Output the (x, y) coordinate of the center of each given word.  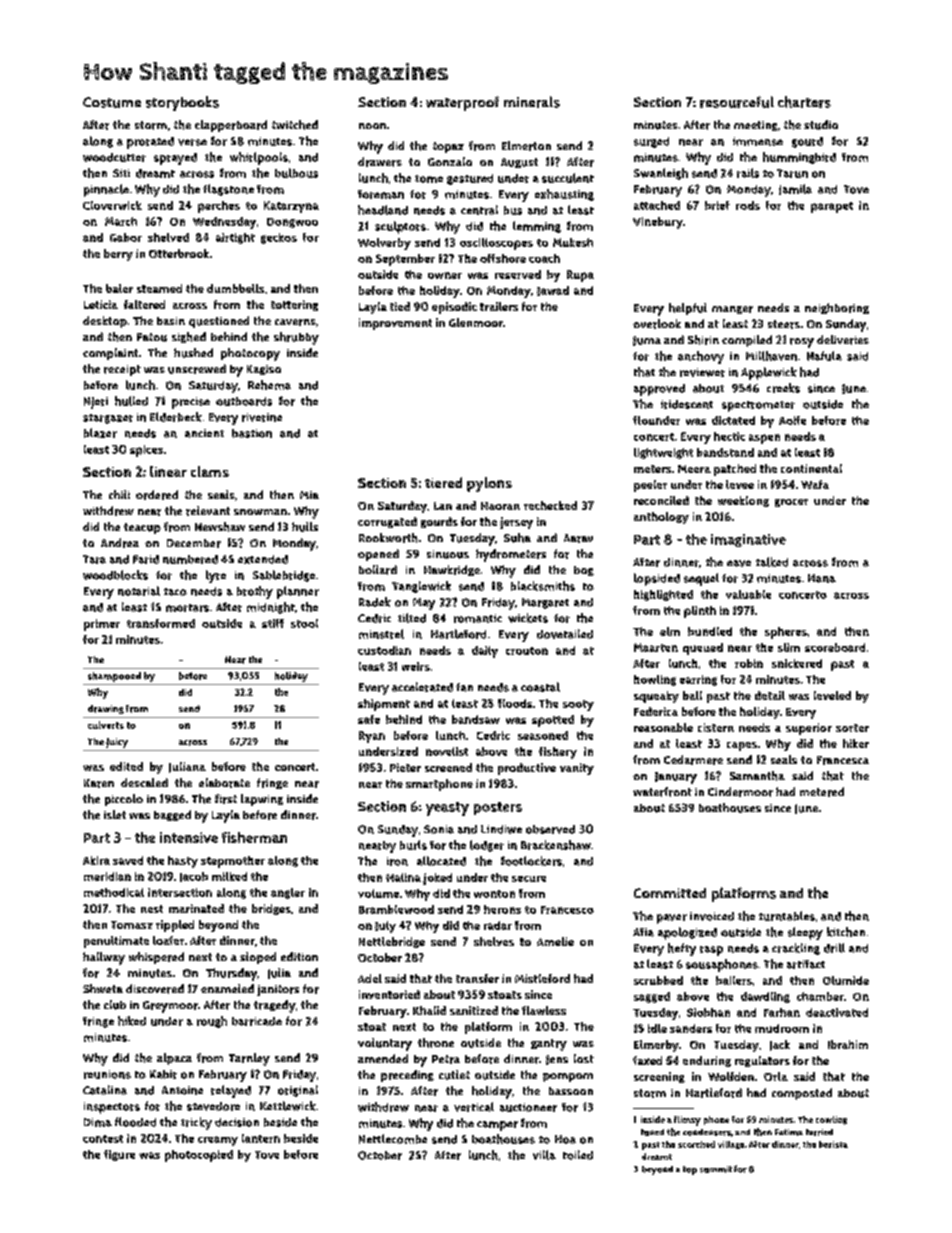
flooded (135, 1122)
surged (651, 142)
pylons (489, 484)
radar (498, 925)
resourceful (737, 102)
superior (809, 729)
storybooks (182, 103)
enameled (227, 988)
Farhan (782, 1012)
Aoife (792, 420)
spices (146, 451)
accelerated (422, 687)
